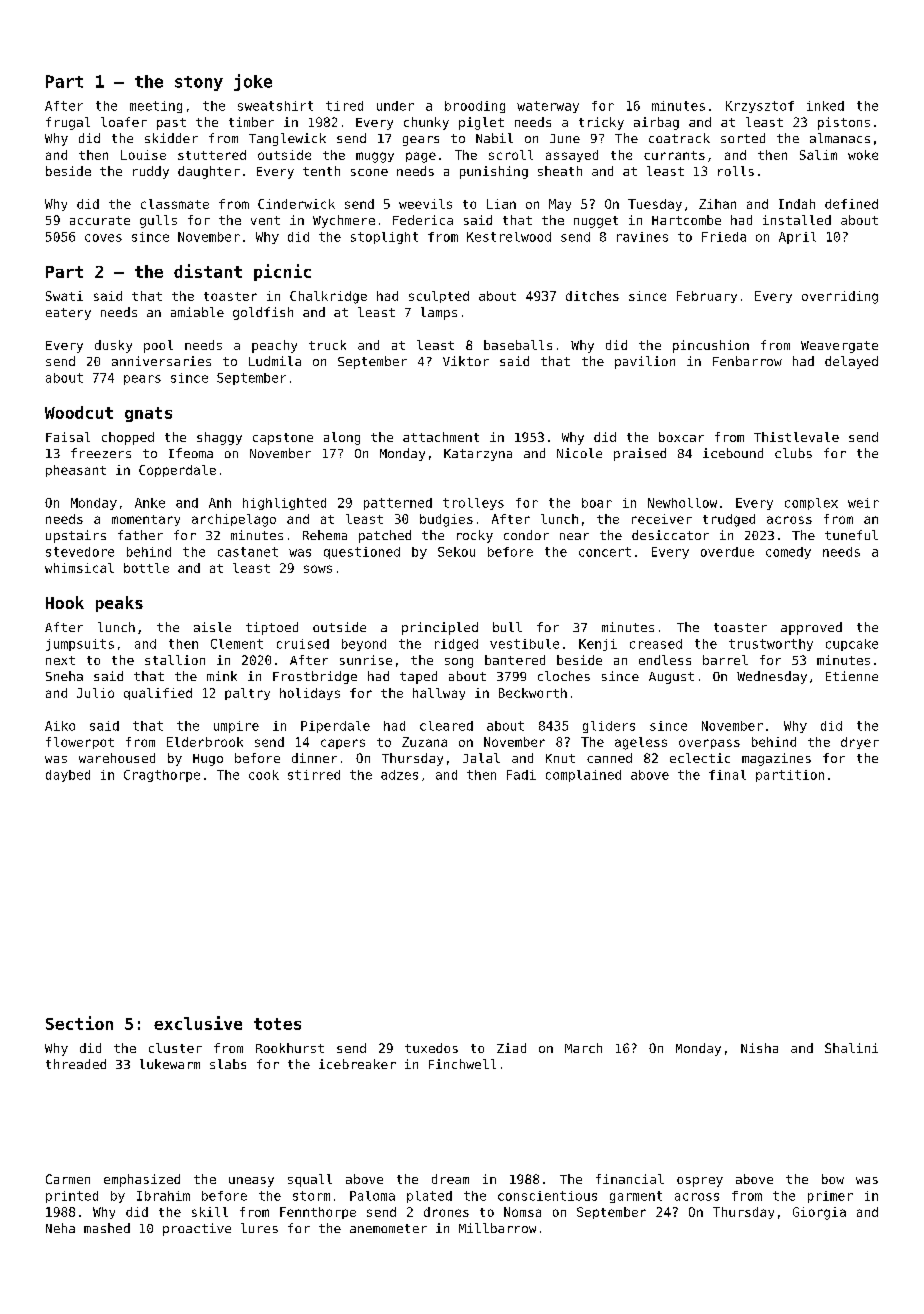 This image has height=1314, width=924. Describe the element at coordinates (68, 123) in the image. I see `frugal` at that location.
